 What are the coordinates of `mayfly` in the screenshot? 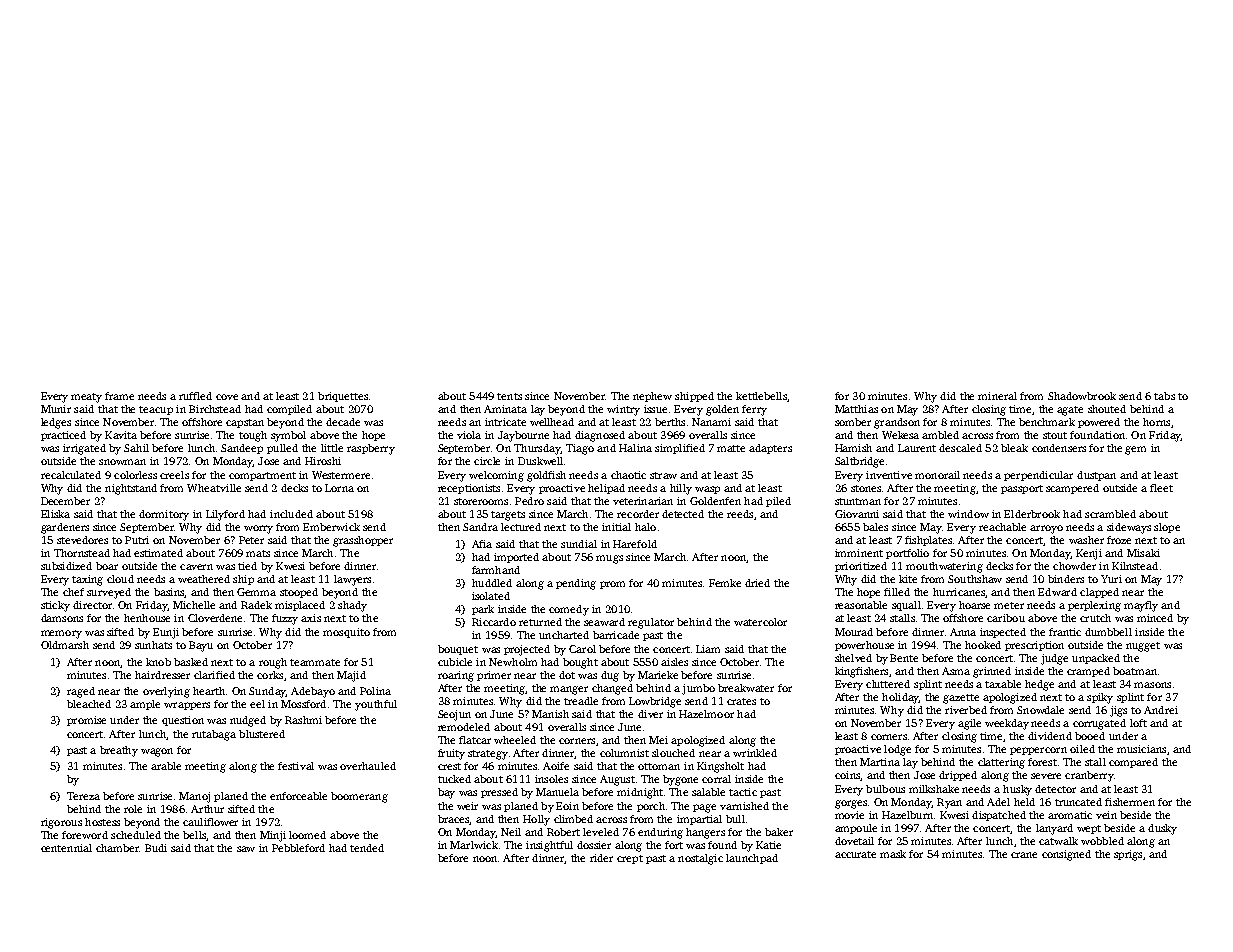 It's located at (1141, 606).
